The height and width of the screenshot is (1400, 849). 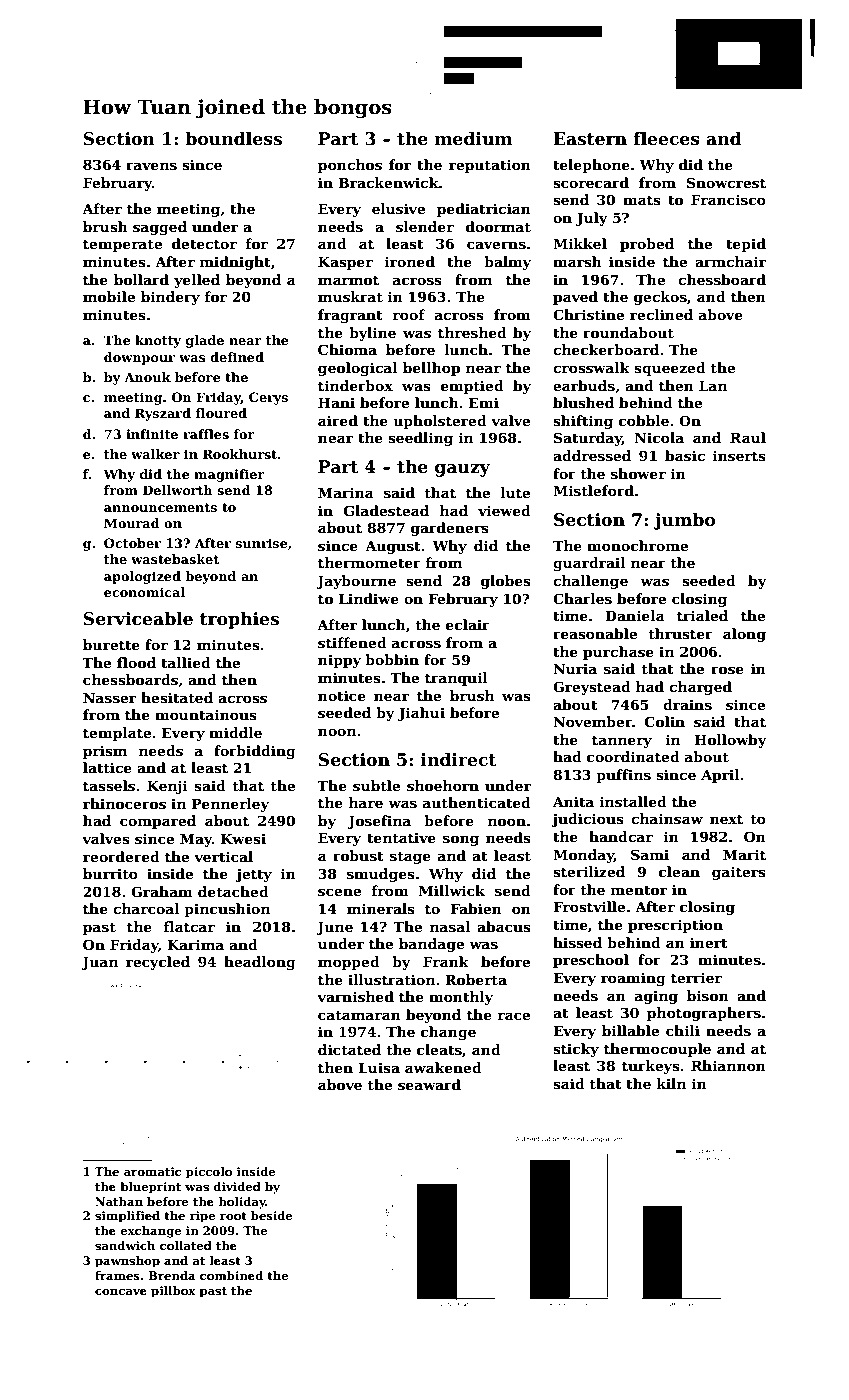 I want to click on temperate, so click(x=122, y=245).
